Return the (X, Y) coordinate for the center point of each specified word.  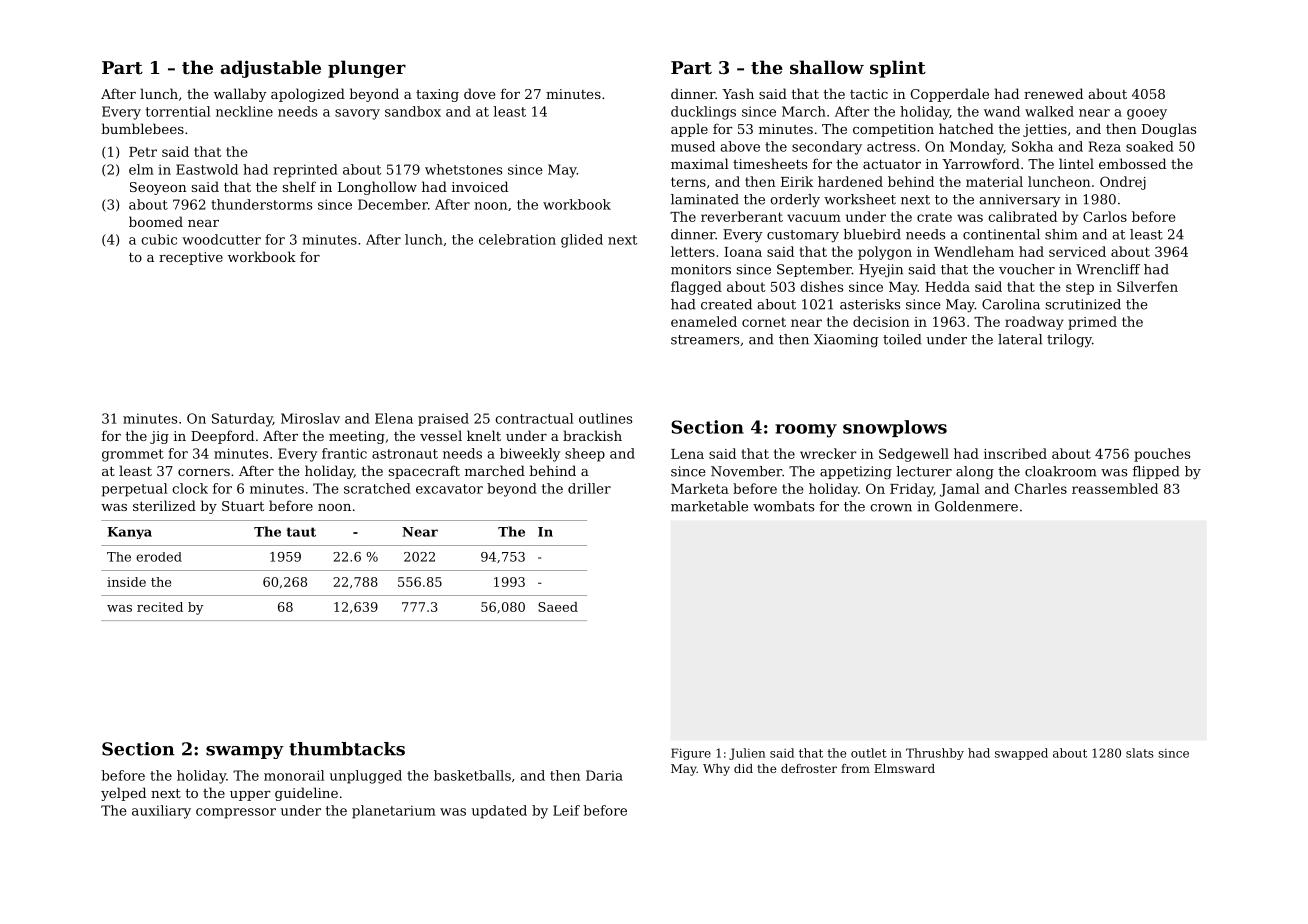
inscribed (1015, 453)
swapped (1021, 754)
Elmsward (904, 768)
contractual (534, 418)
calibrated (1022, 216)
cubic (159, 239)
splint (898, 69)
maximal (700, 163)
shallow (827, 67)
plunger (367, 69)
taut (301, 532)
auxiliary (161, 812)
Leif (566, 810)
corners (204, 472)
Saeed (558, 607)
